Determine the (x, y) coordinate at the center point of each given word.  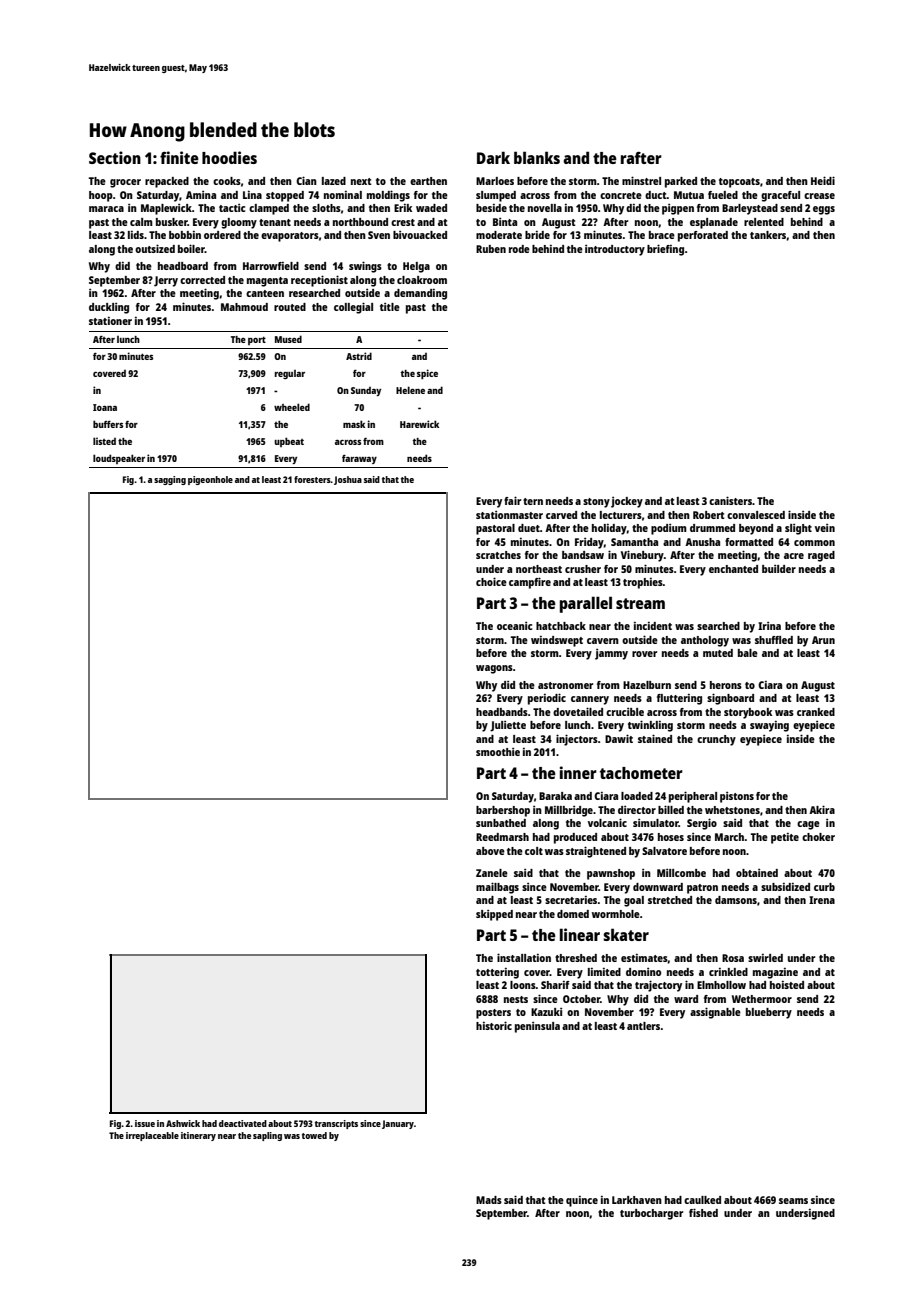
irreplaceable (152, 1136)
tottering (497, 973)
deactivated (243, 1123)
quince (582, 1201)
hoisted (787, 985)
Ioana (105, 407)
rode (519, 249)
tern (533, 501)
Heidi (823, 180)
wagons (494, 669)
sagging (170, 480)
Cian (306, 180)
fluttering (679, 699)
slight (798, 529)
